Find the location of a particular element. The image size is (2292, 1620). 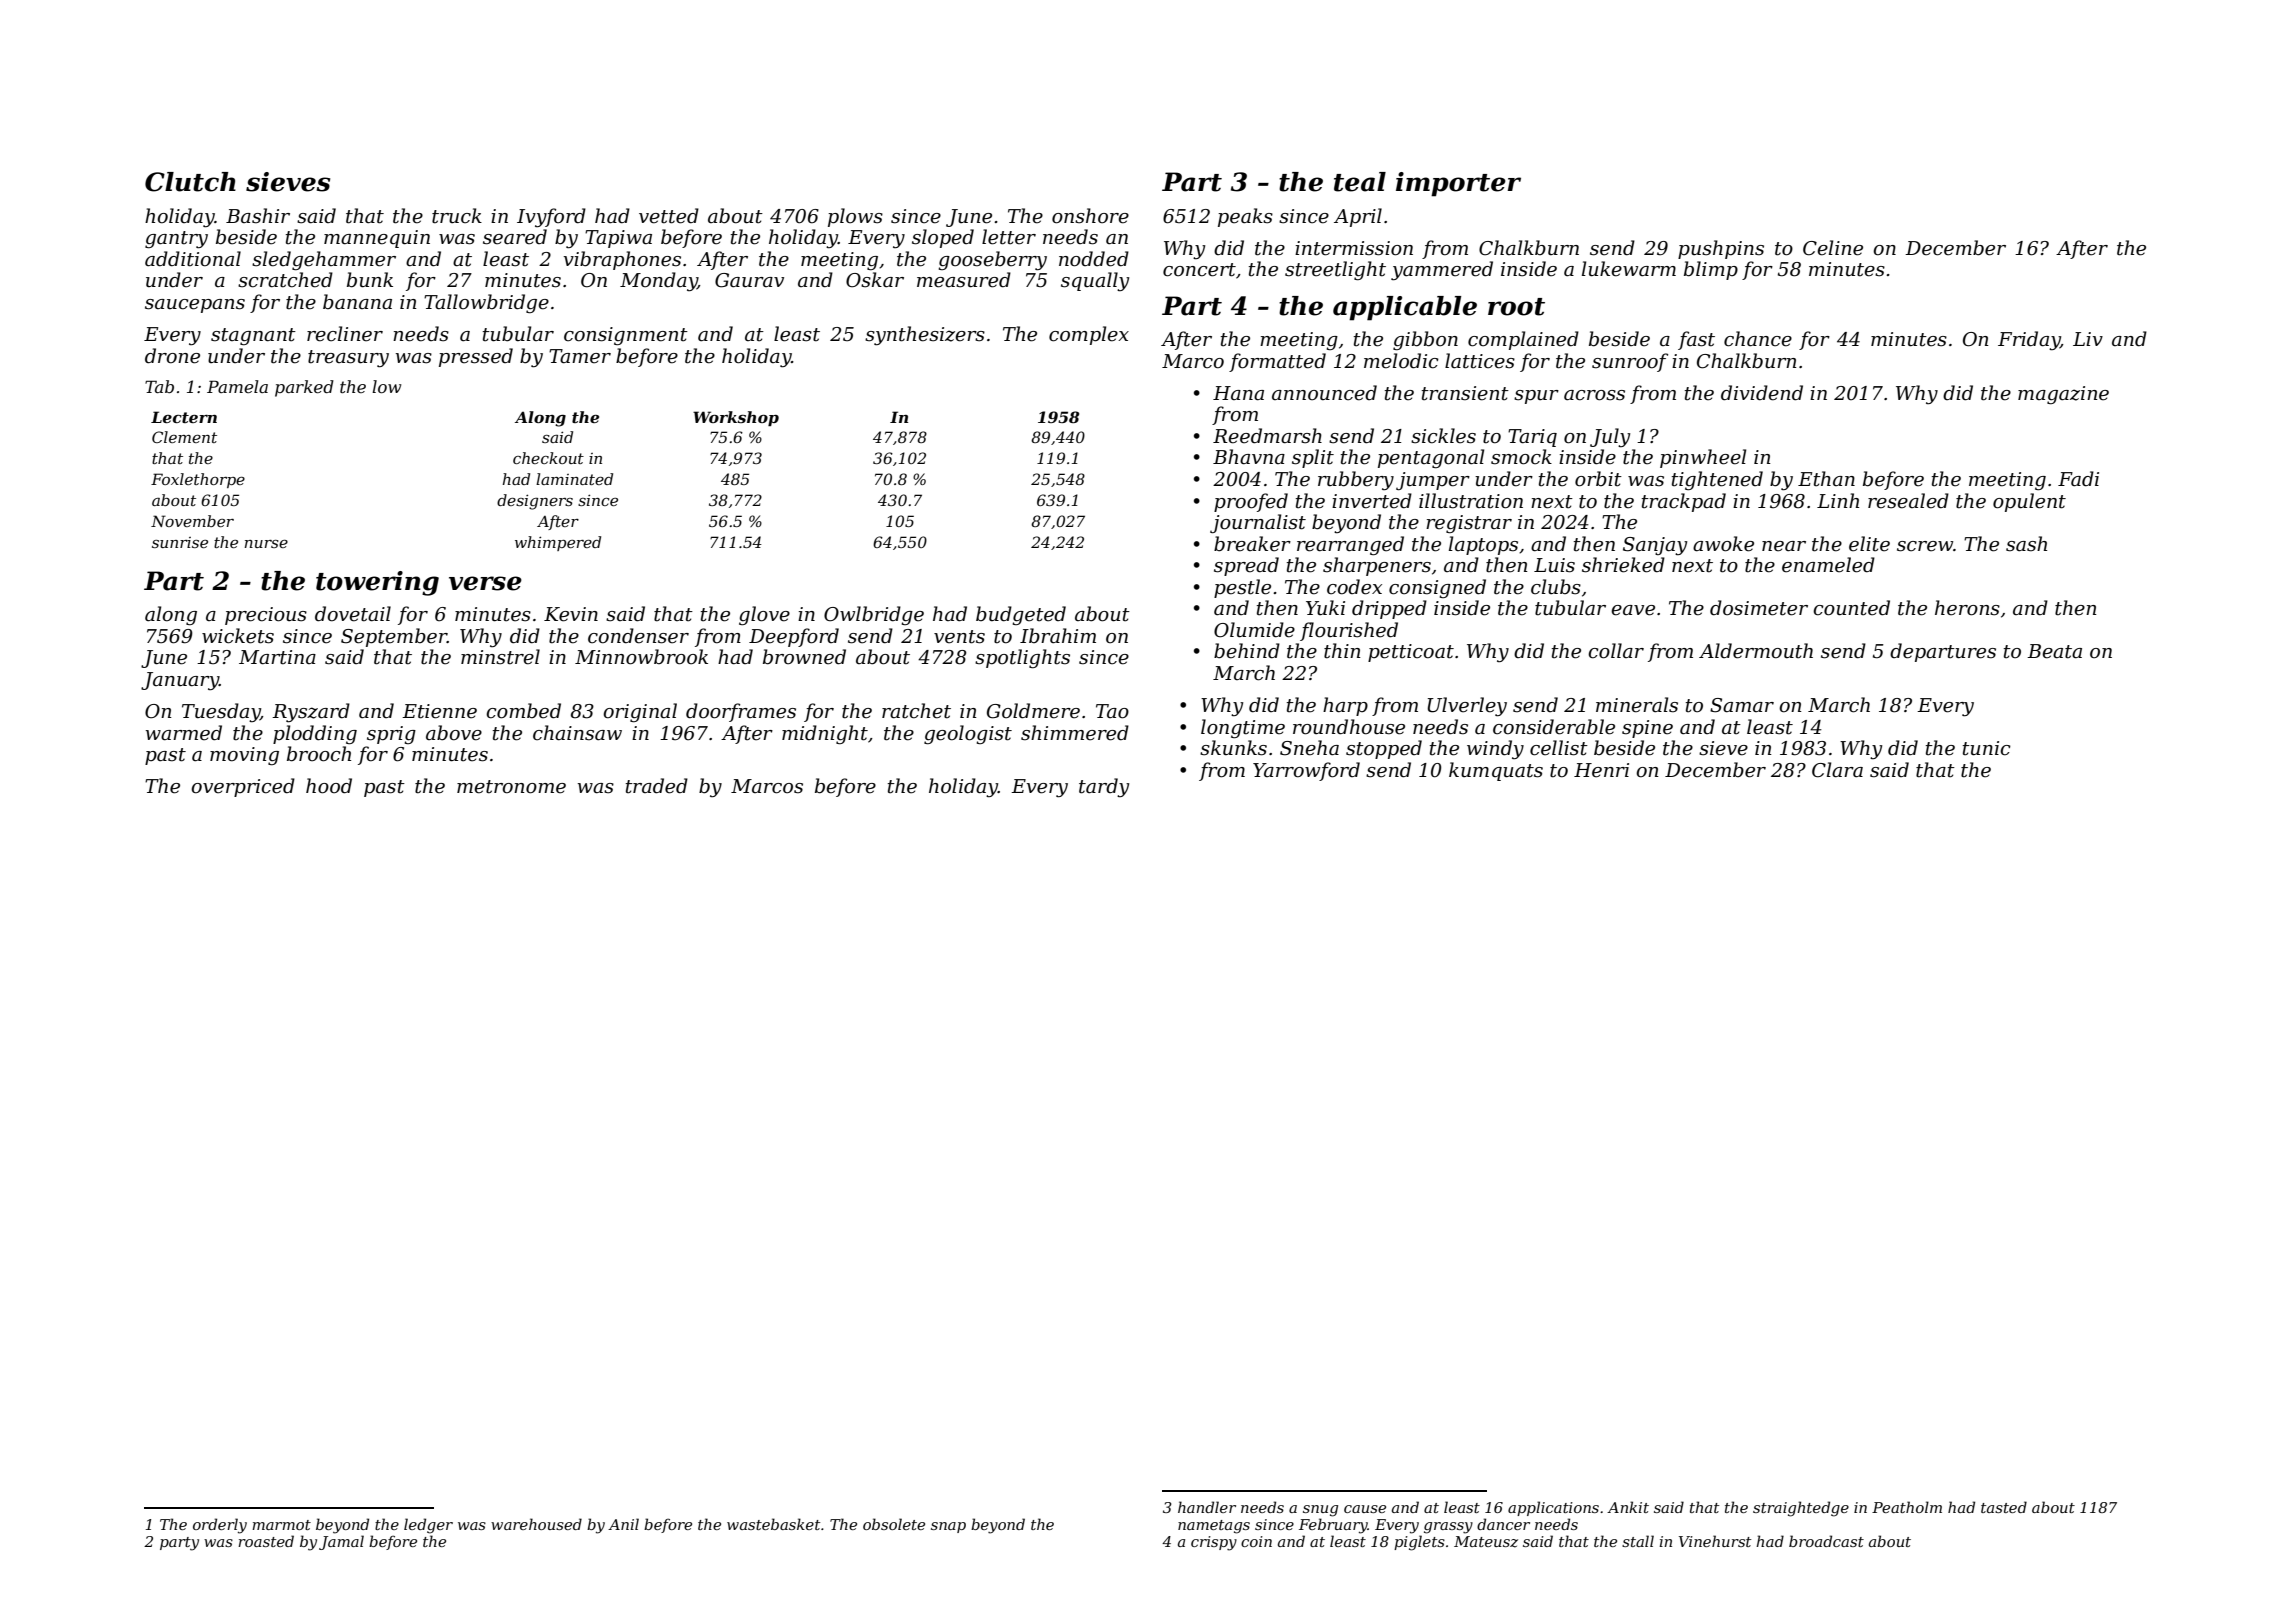

Ankit is located at coordinates (1628, 1507).
